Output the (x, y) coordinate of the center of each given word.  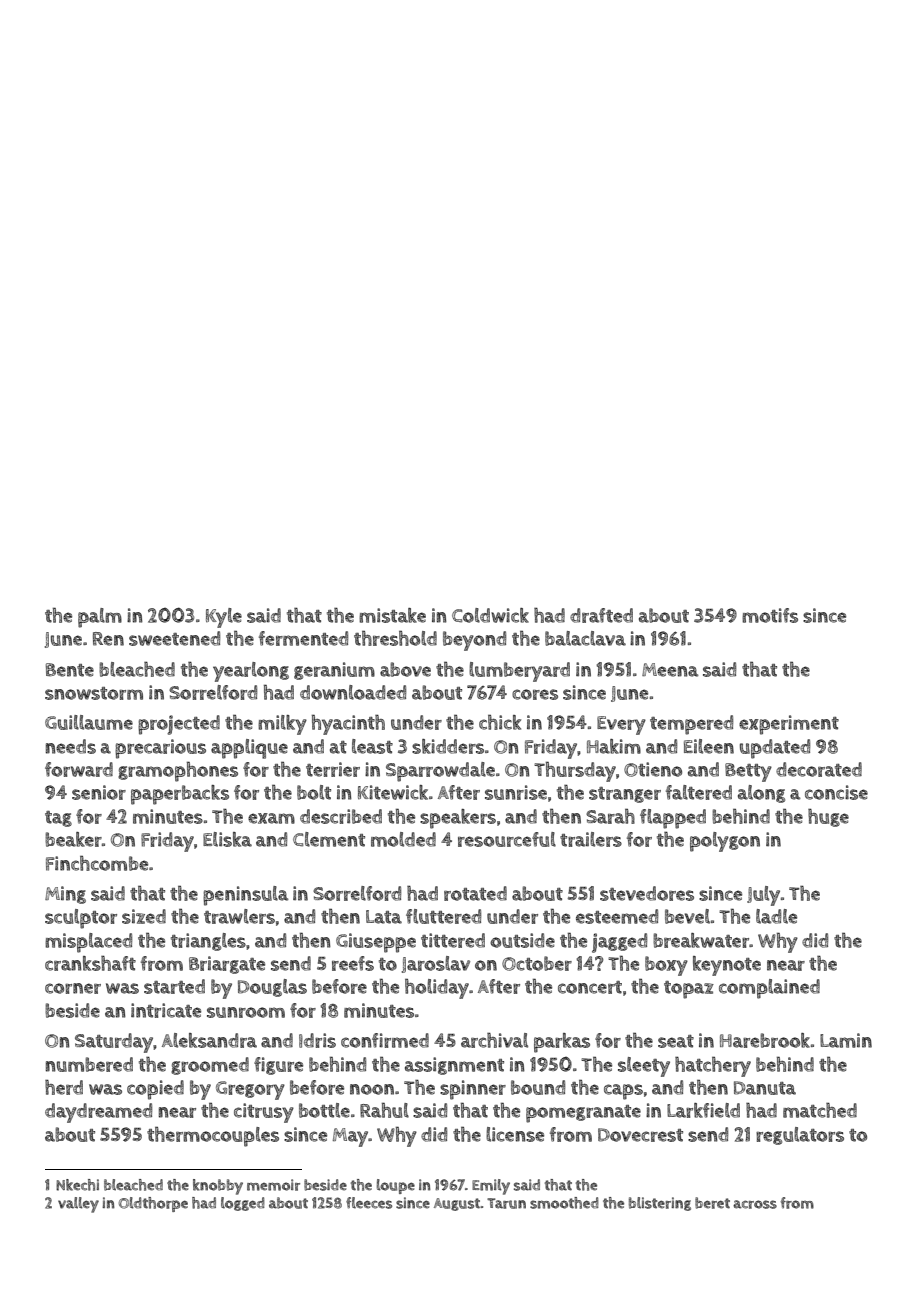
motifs (770, 615)
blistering (660, 1204)
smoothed (564, 1203)
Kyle (224, 618)
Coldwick (490, 615)
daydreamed (98, 1113)
